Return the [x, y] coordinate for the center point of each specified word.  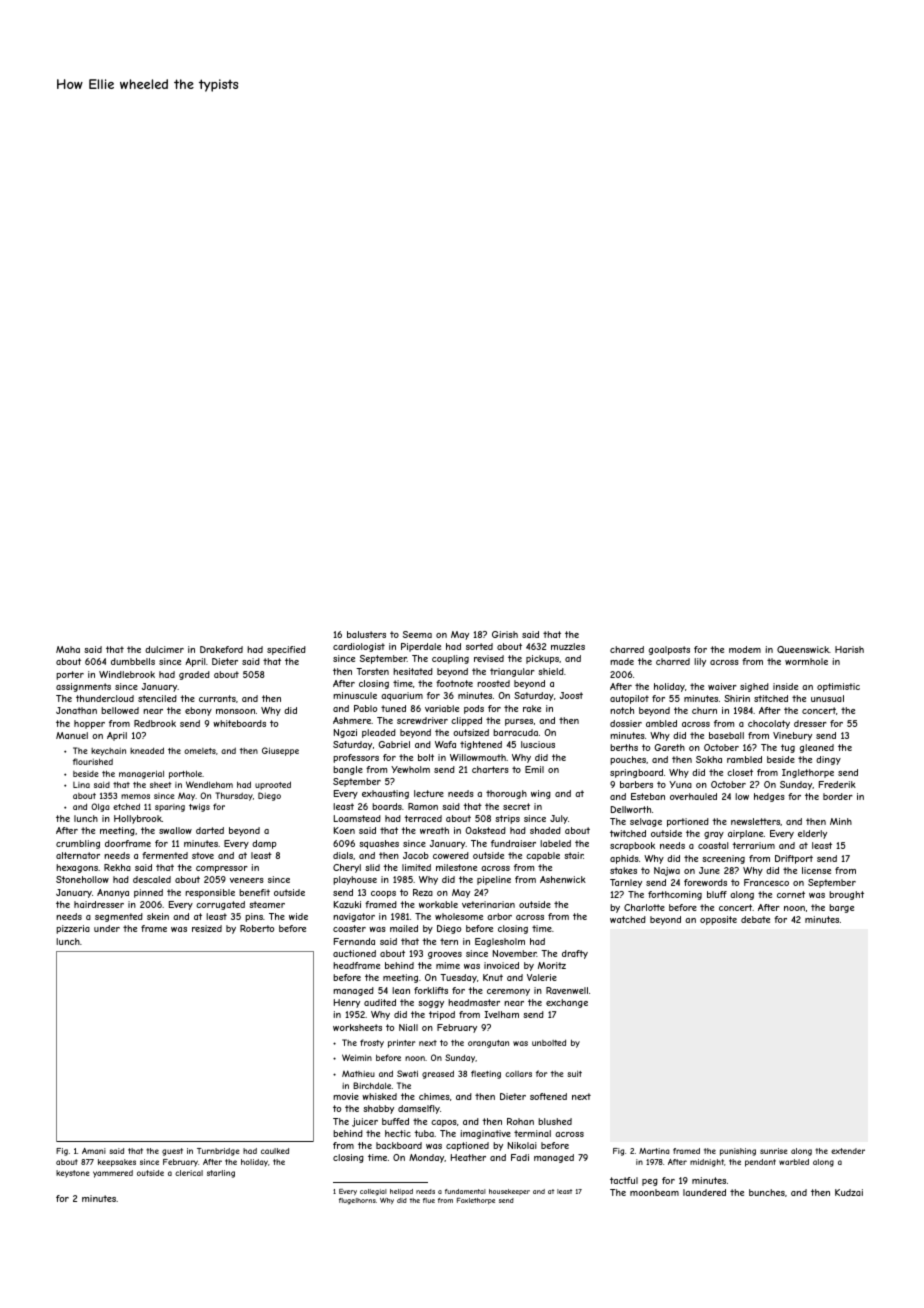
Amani [94, 1151]
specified [286, 650]
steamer [267, 904]
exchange [567, 1003]
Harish [849, 649]
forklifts [431, 990]
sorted [479, 646]
